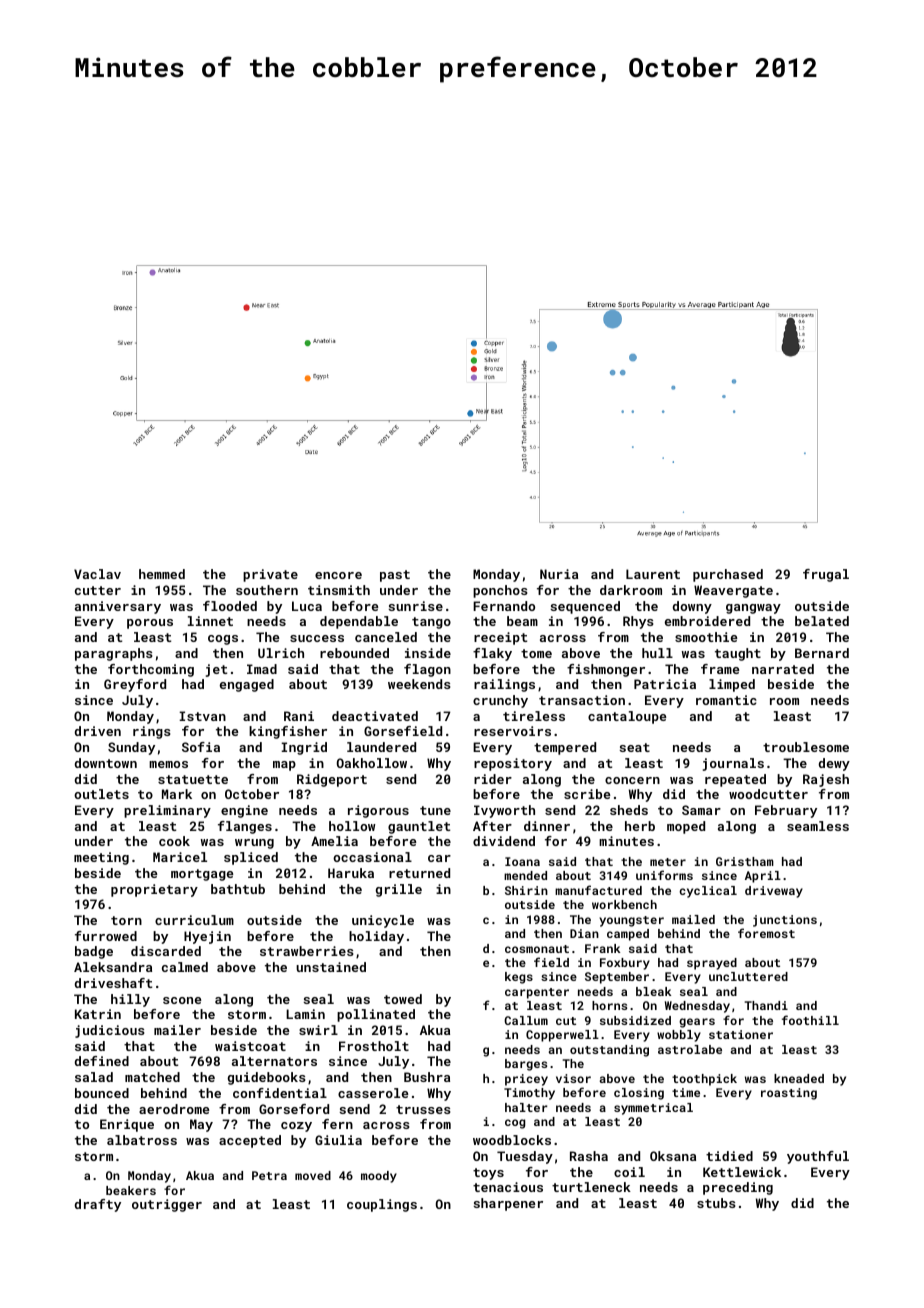 The height and width of the document is (1308, 924). Describe the element at coordinates (818, 826) in the document. I see `seamless` at that location.
